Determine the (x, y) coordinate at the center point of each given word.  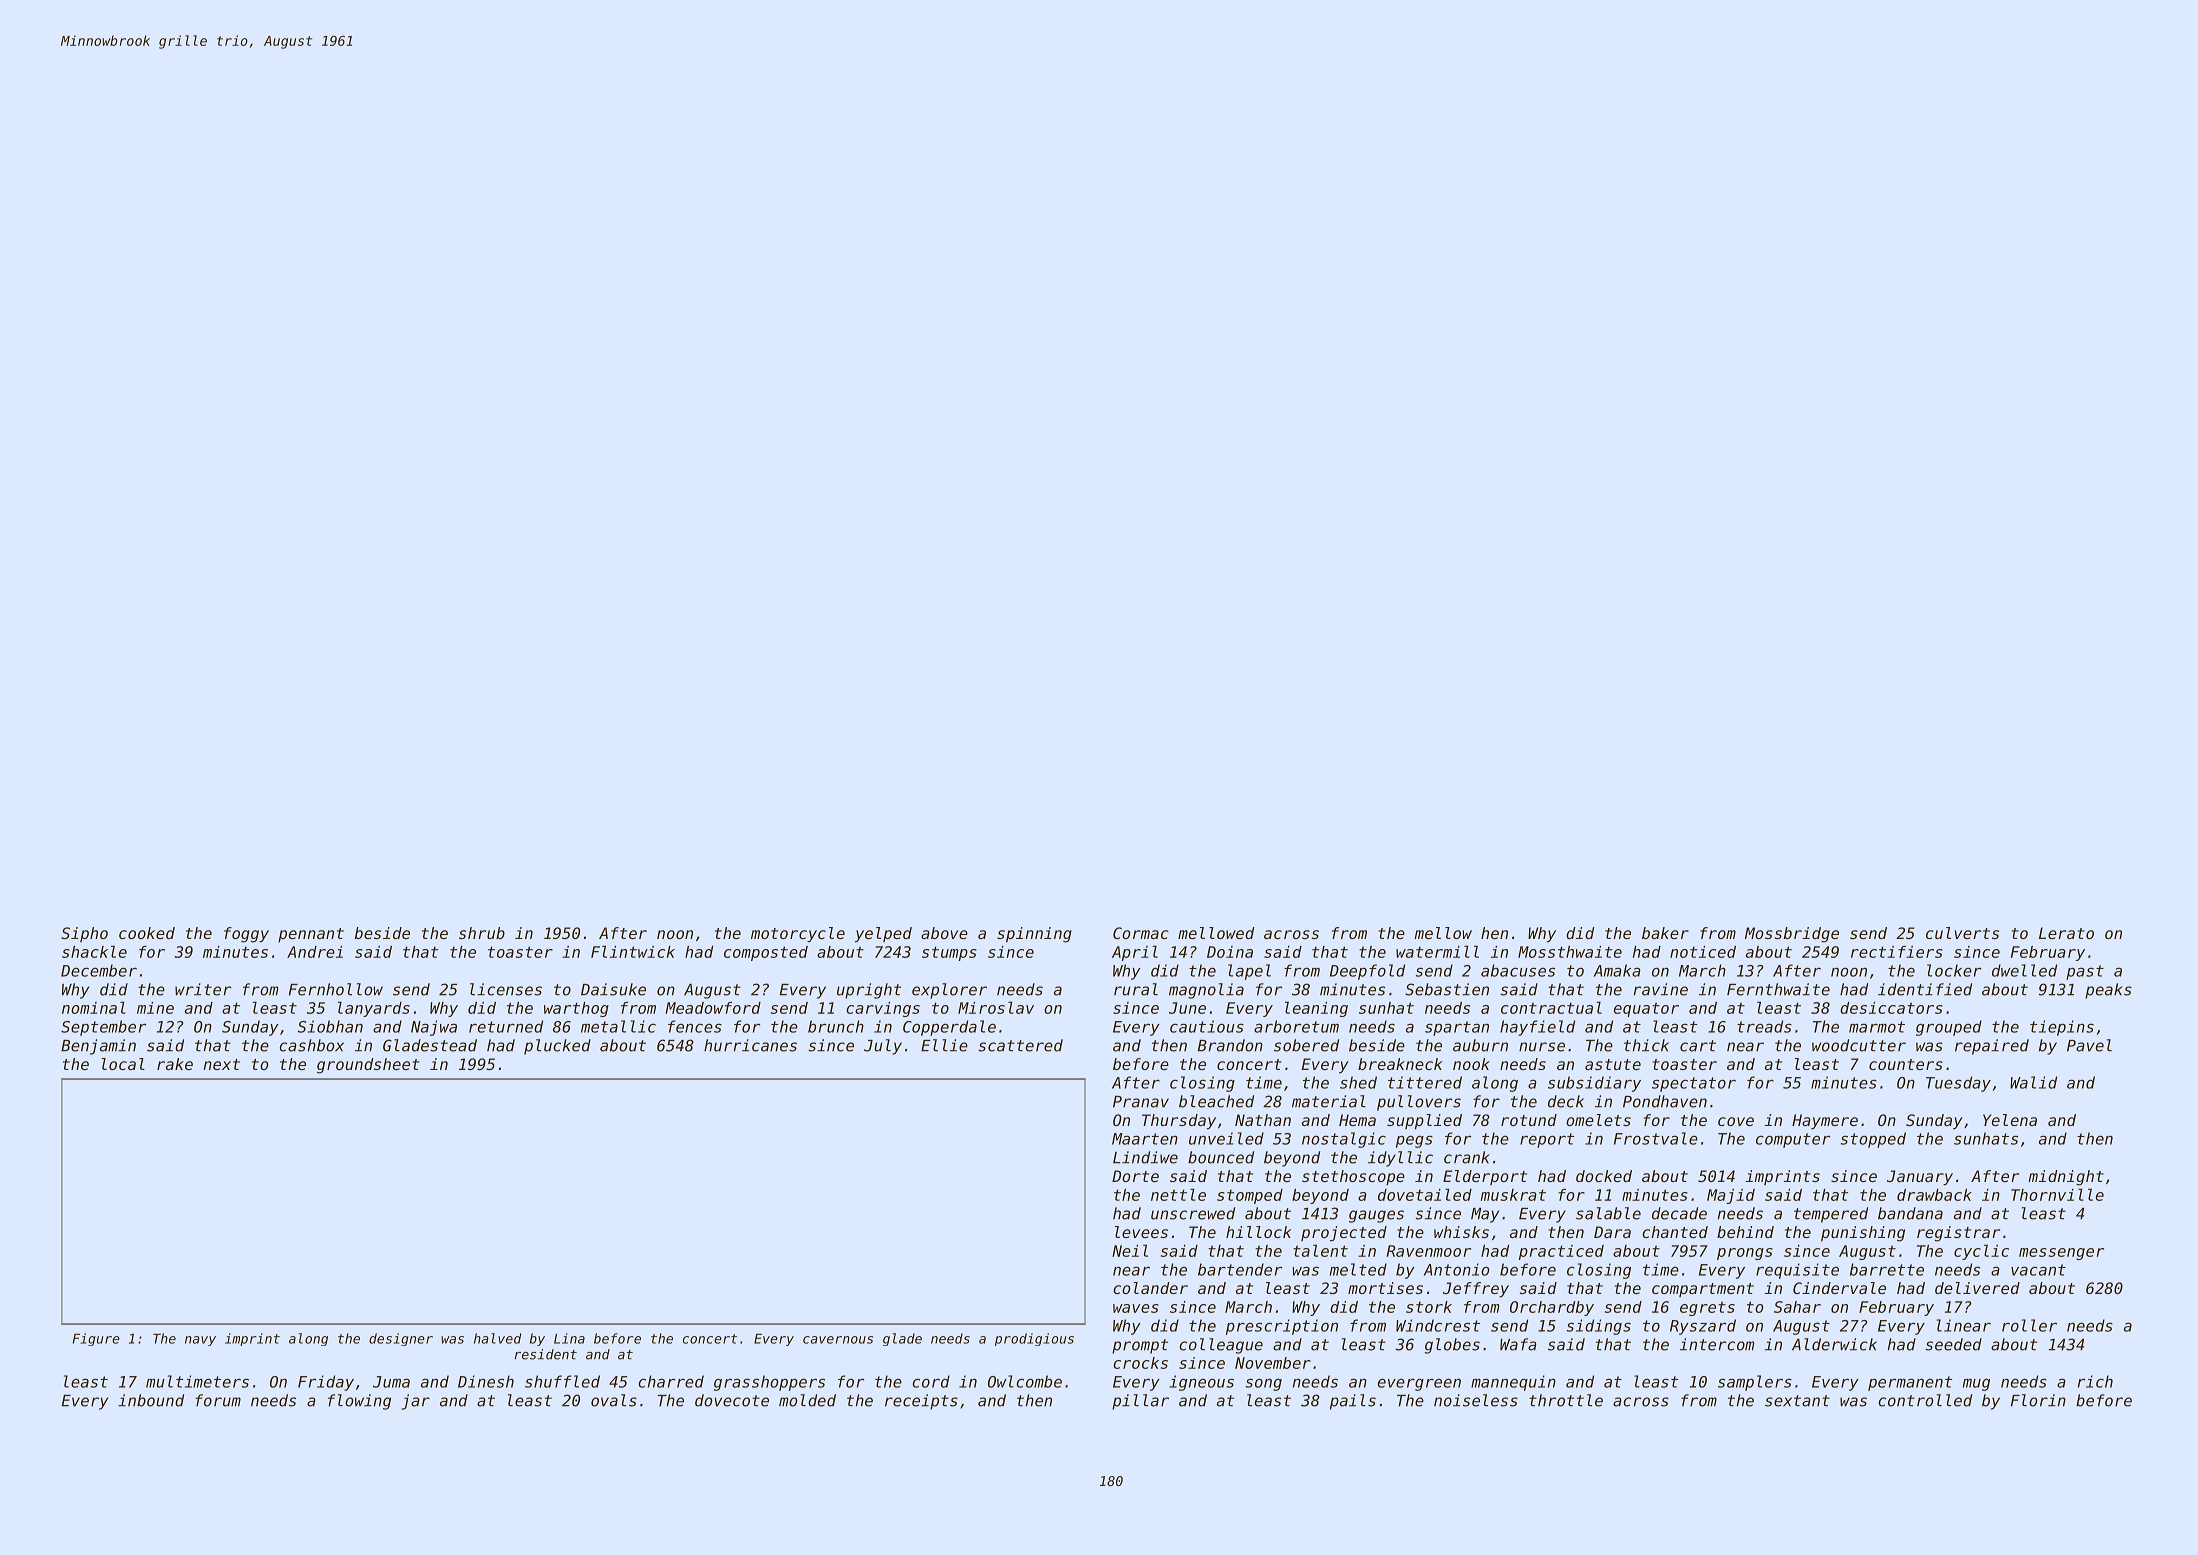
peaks (2108, 991)
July (883, 1047)
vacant (2038, 1270)
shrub (482, 933)
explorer (949, 991)
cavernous (838, 1340)
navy (200, 1341)
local (123, 1064)
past (2085, 972)
